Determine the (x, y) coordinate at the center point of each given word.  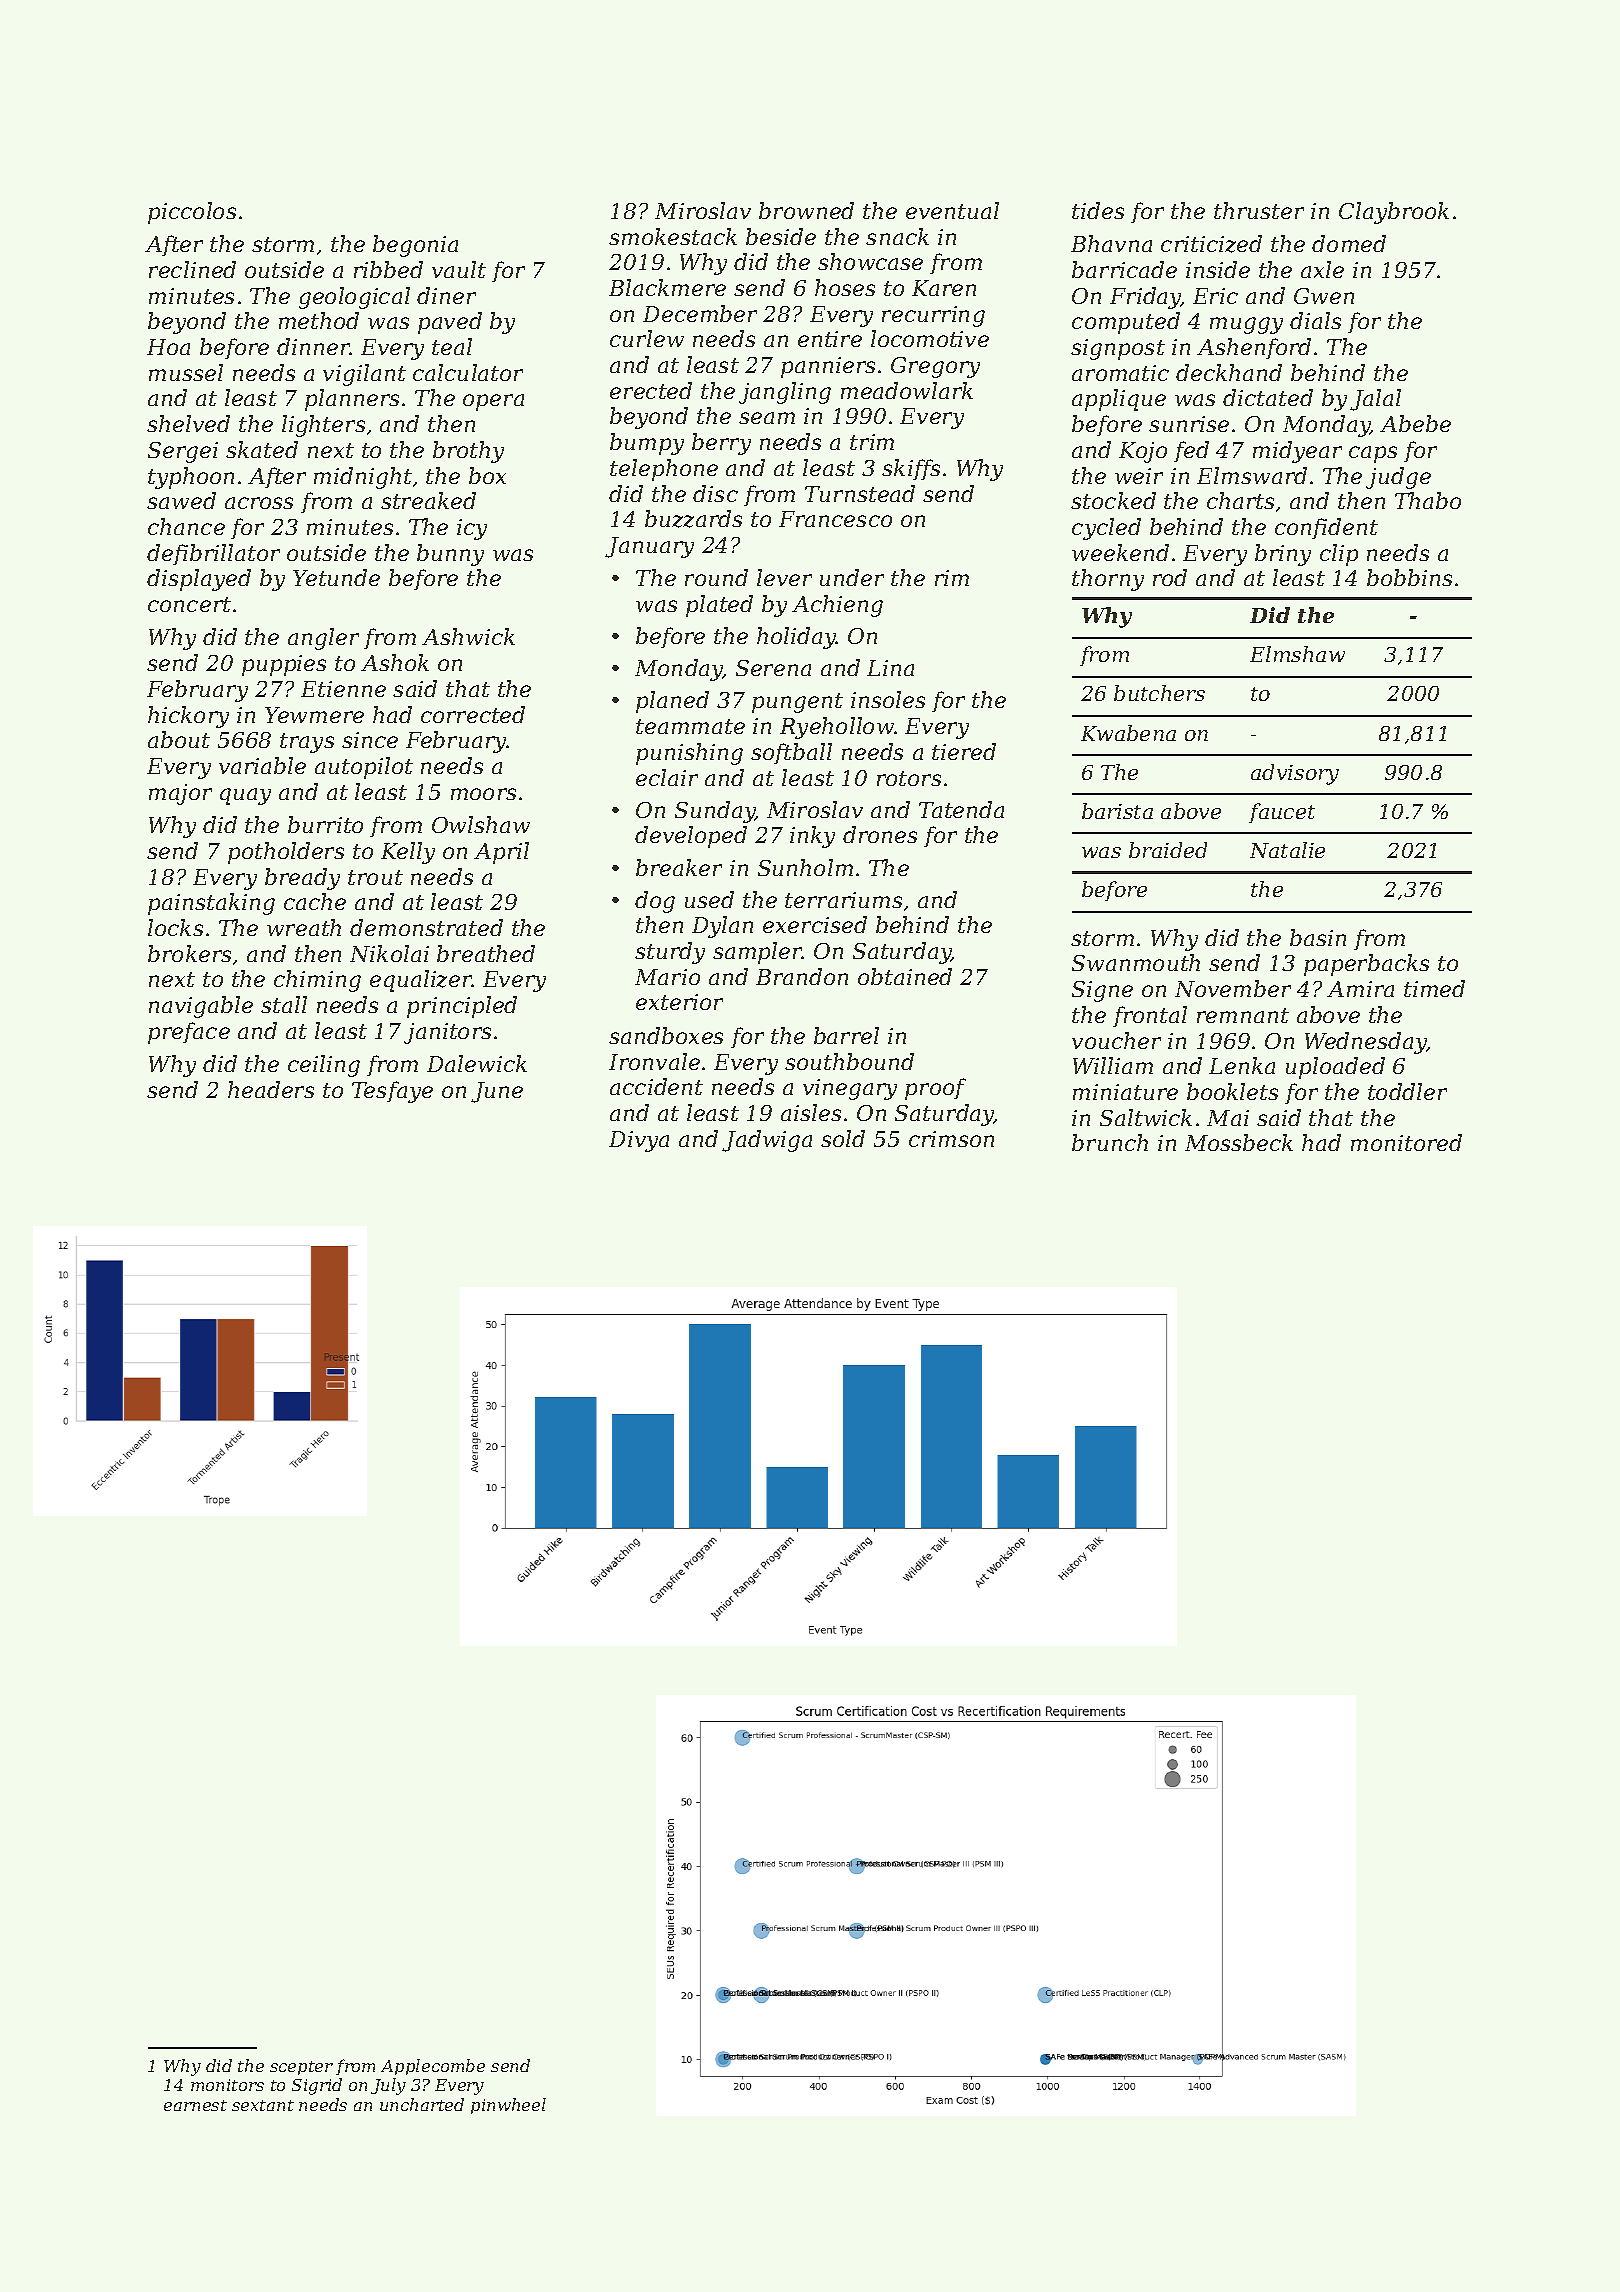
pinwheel (508, 2106)
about (179, 739)
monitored (1406, 1142)
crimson (951, 1139)
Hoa (168, 347)
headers (271, 1089)
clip (1339, 555)
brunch (1110, 1142)
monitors (227, 2085)
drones (880, 834)
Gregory (935, 367)
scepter (301, 2068)
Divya (639, 1141)
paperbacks (1366, 965)
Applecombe (433, 2067)
